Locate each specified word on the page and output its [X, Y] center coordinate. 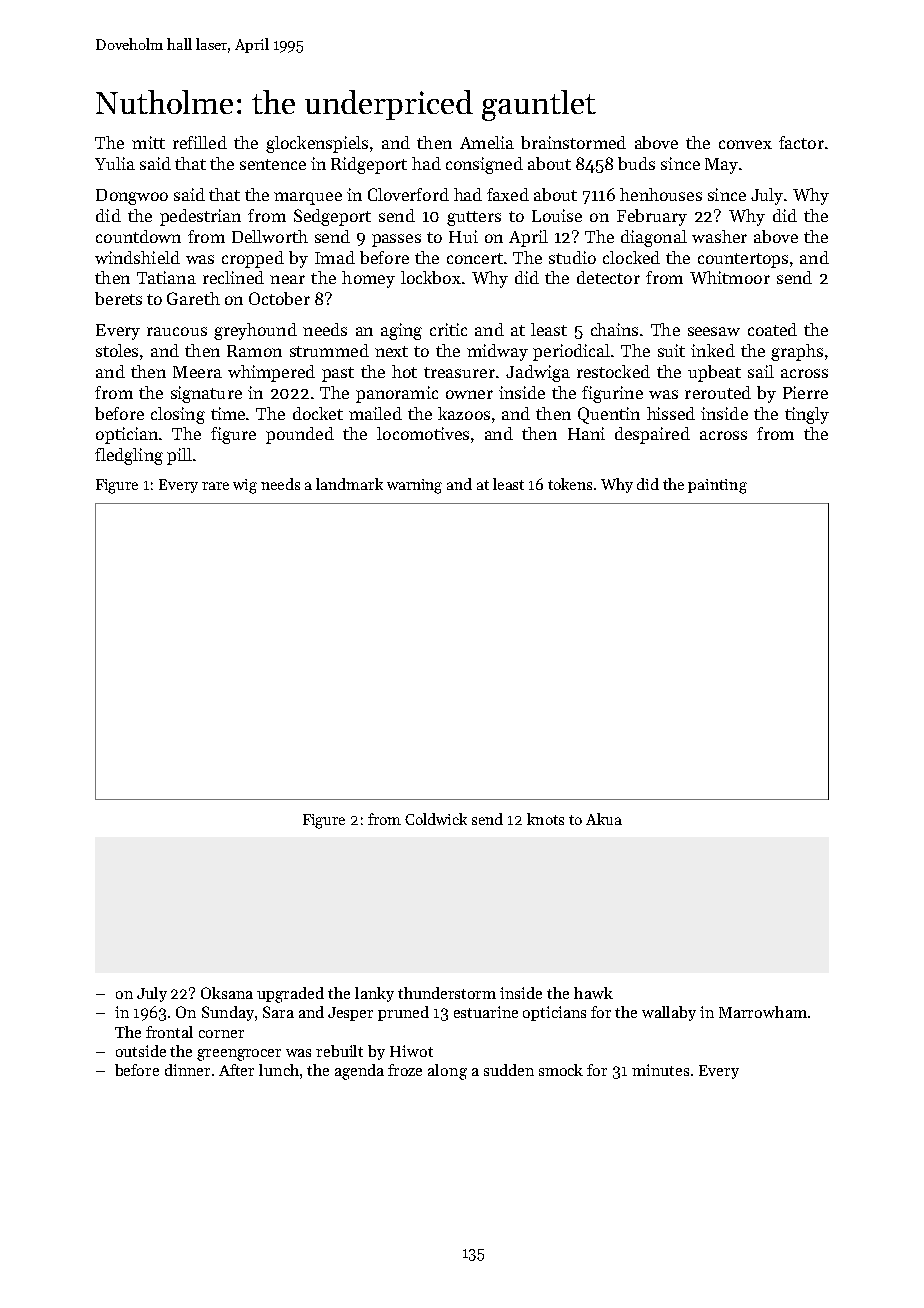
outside [141, 1051]
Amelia [487, 142]
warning [414, 486]
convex [745, 144]
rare [215, 486]
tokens [570, 484]
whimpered [271, 373]
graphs [797, 352]
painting [717, 486]
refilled [200, 142]
